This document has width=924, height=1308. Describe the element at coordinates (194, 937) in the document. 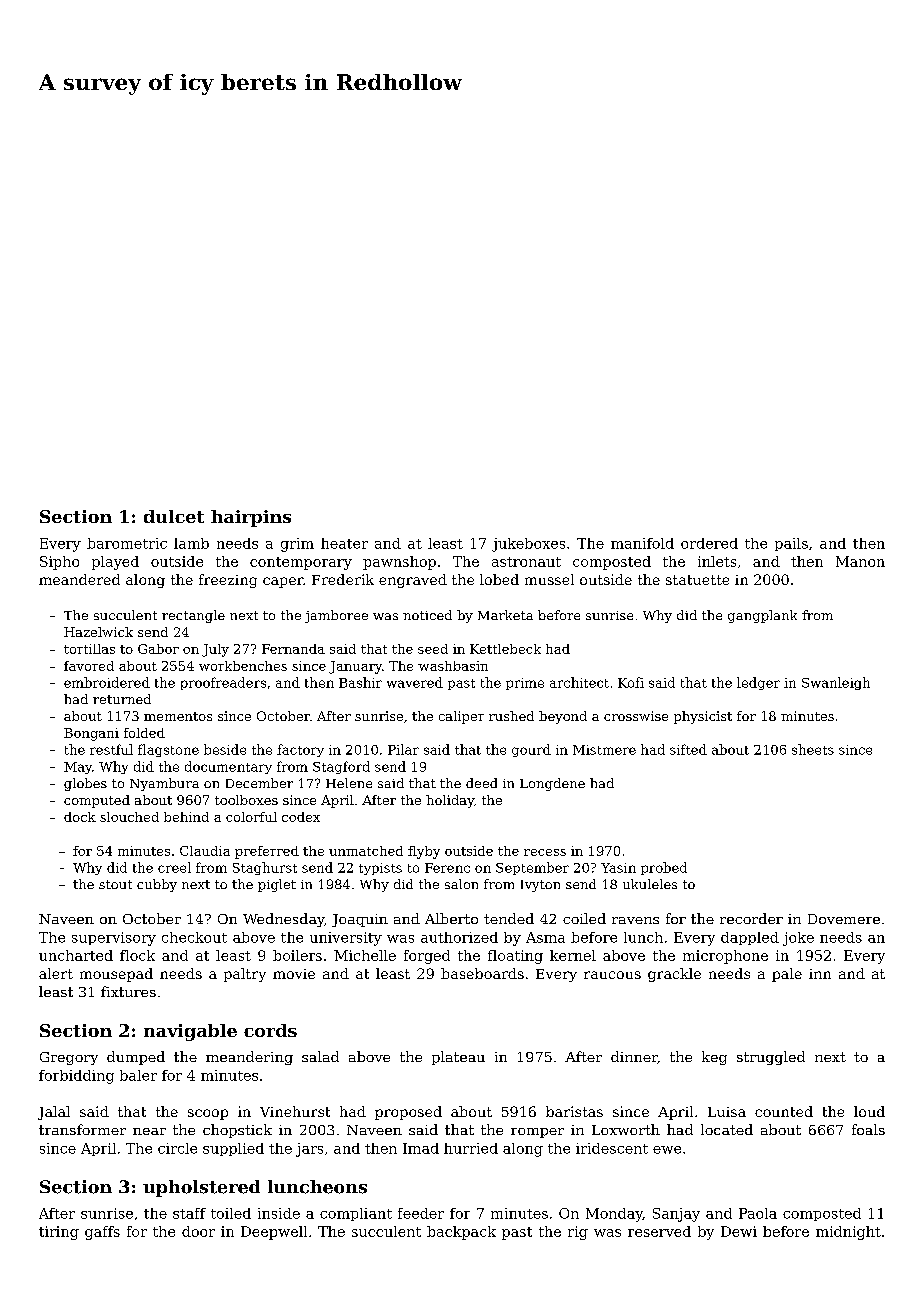

I see `checkout` at that location.
